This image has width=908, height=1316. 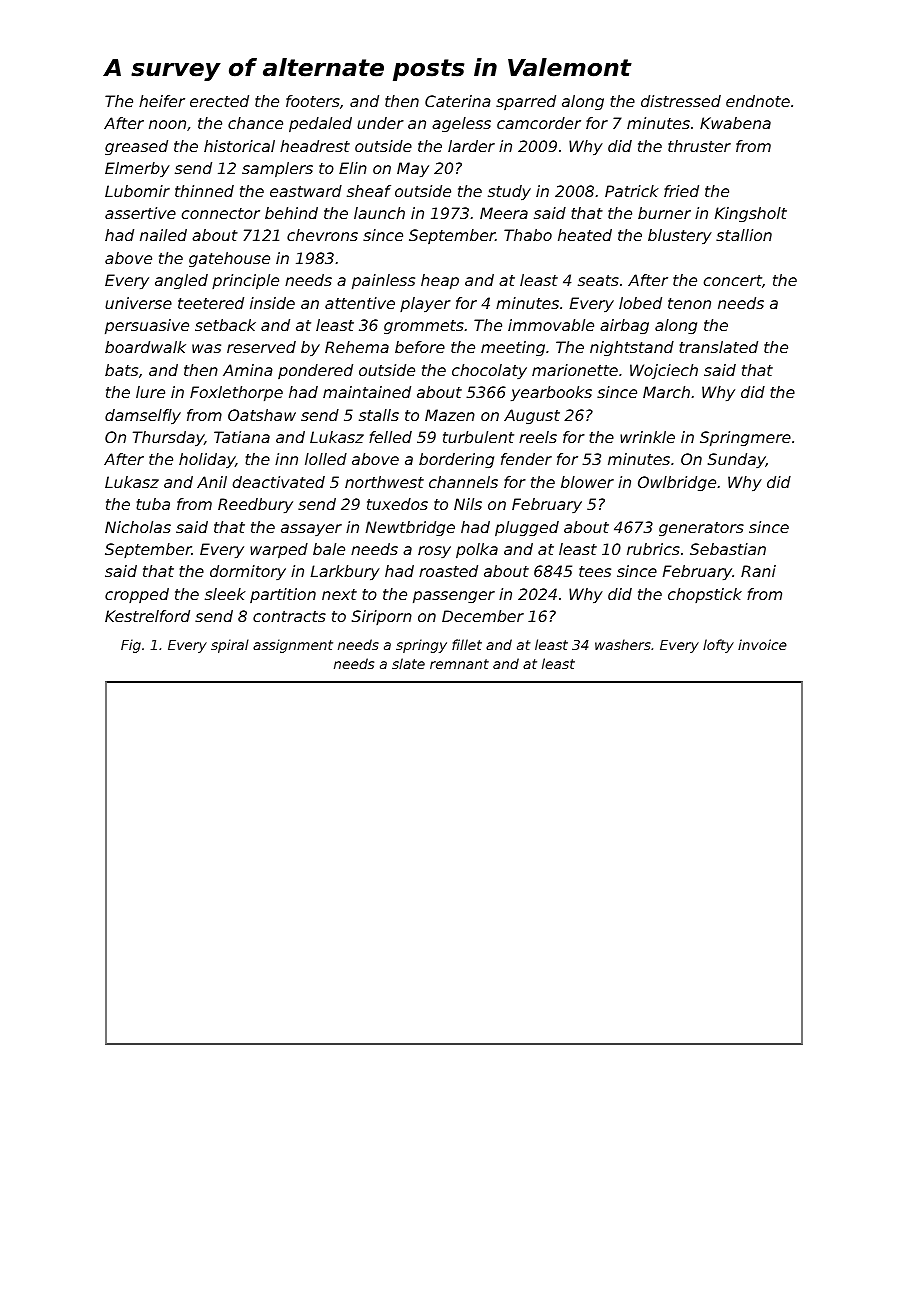 What do you see at coordinates (623, 644) in the image?
I see `washers` at bounding box center [623, 644].
